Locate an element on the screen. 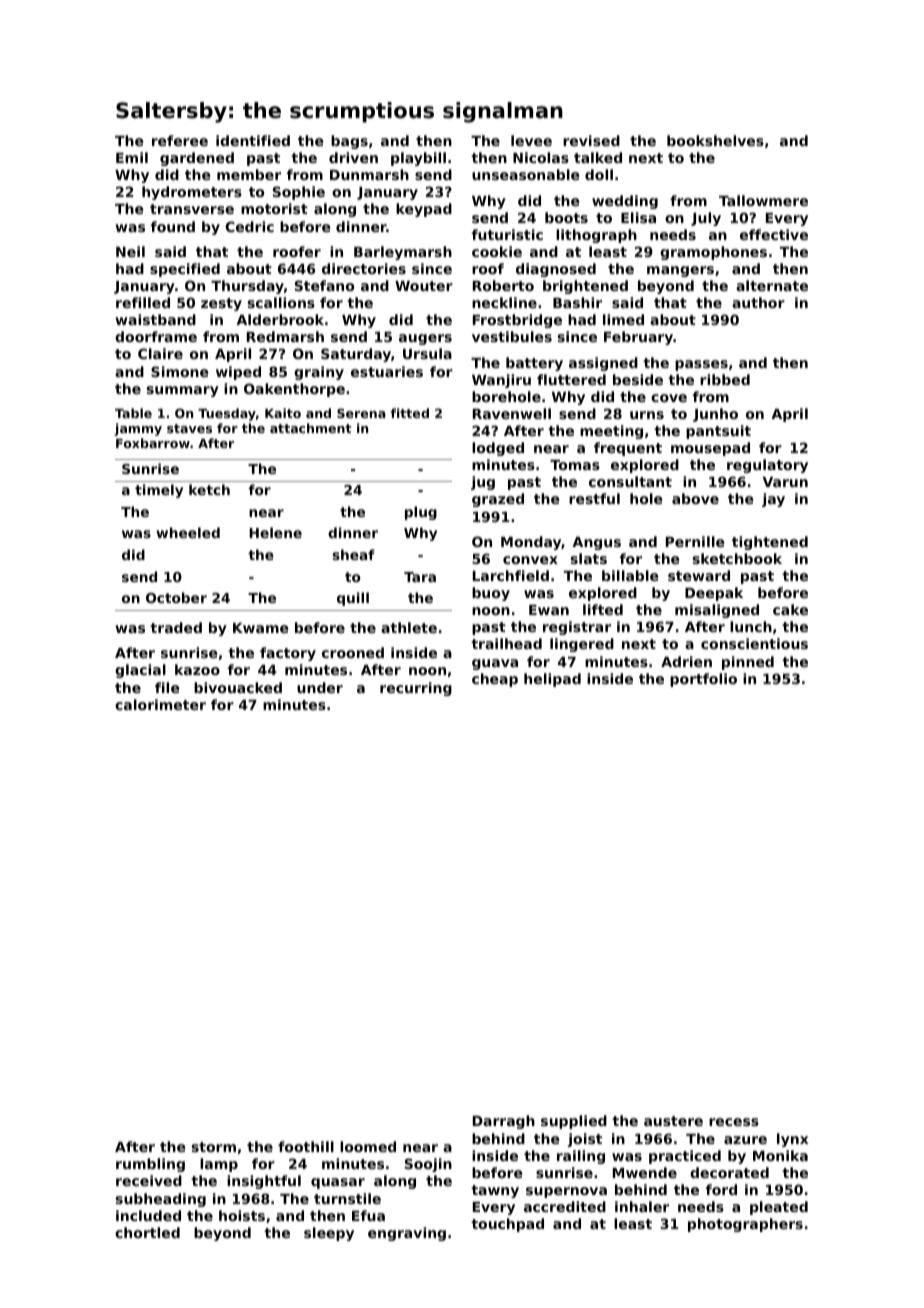  rumbling is located at coordinates (150, 1165).
